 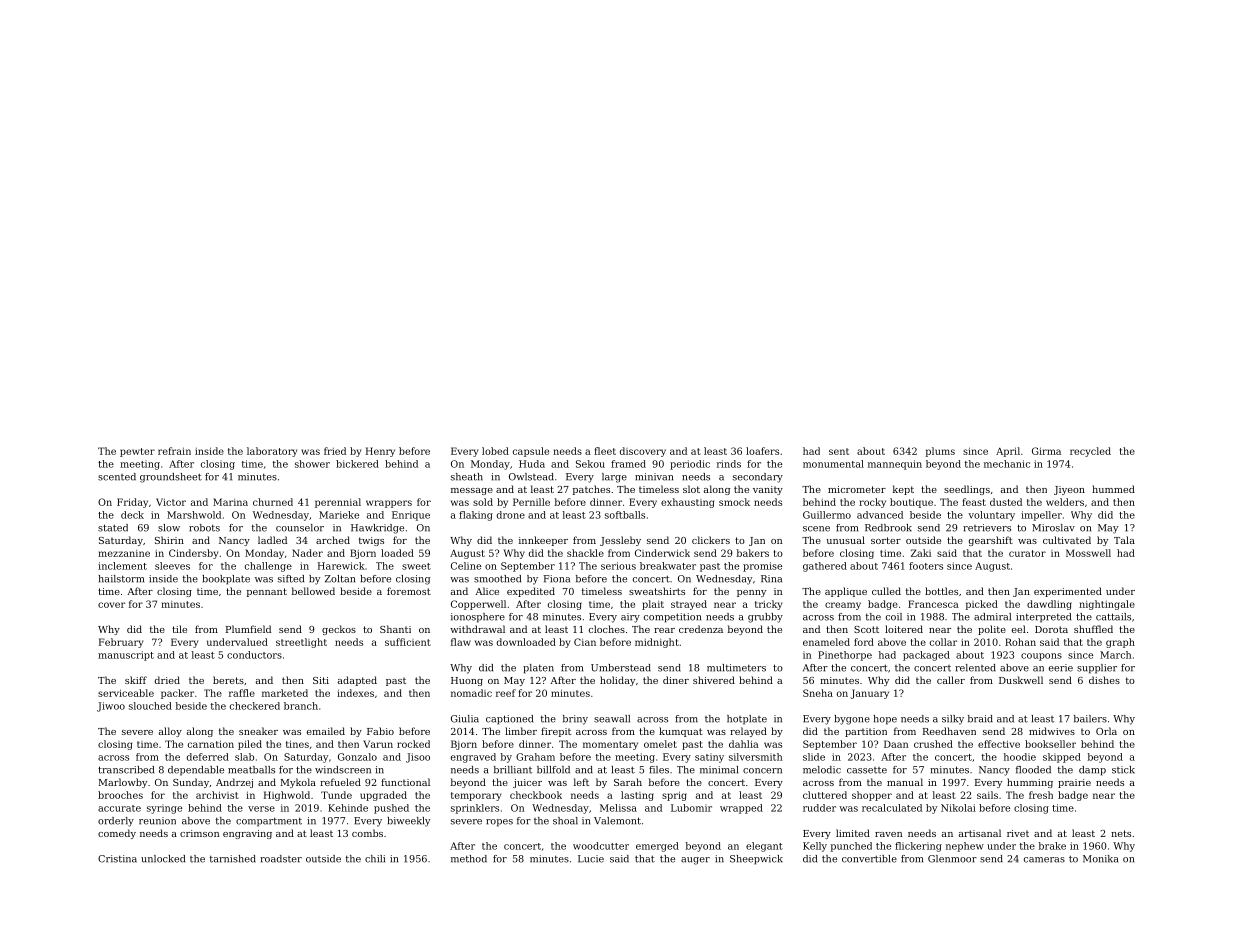 I want to click on impeller, so click(x=1041, y=516).
